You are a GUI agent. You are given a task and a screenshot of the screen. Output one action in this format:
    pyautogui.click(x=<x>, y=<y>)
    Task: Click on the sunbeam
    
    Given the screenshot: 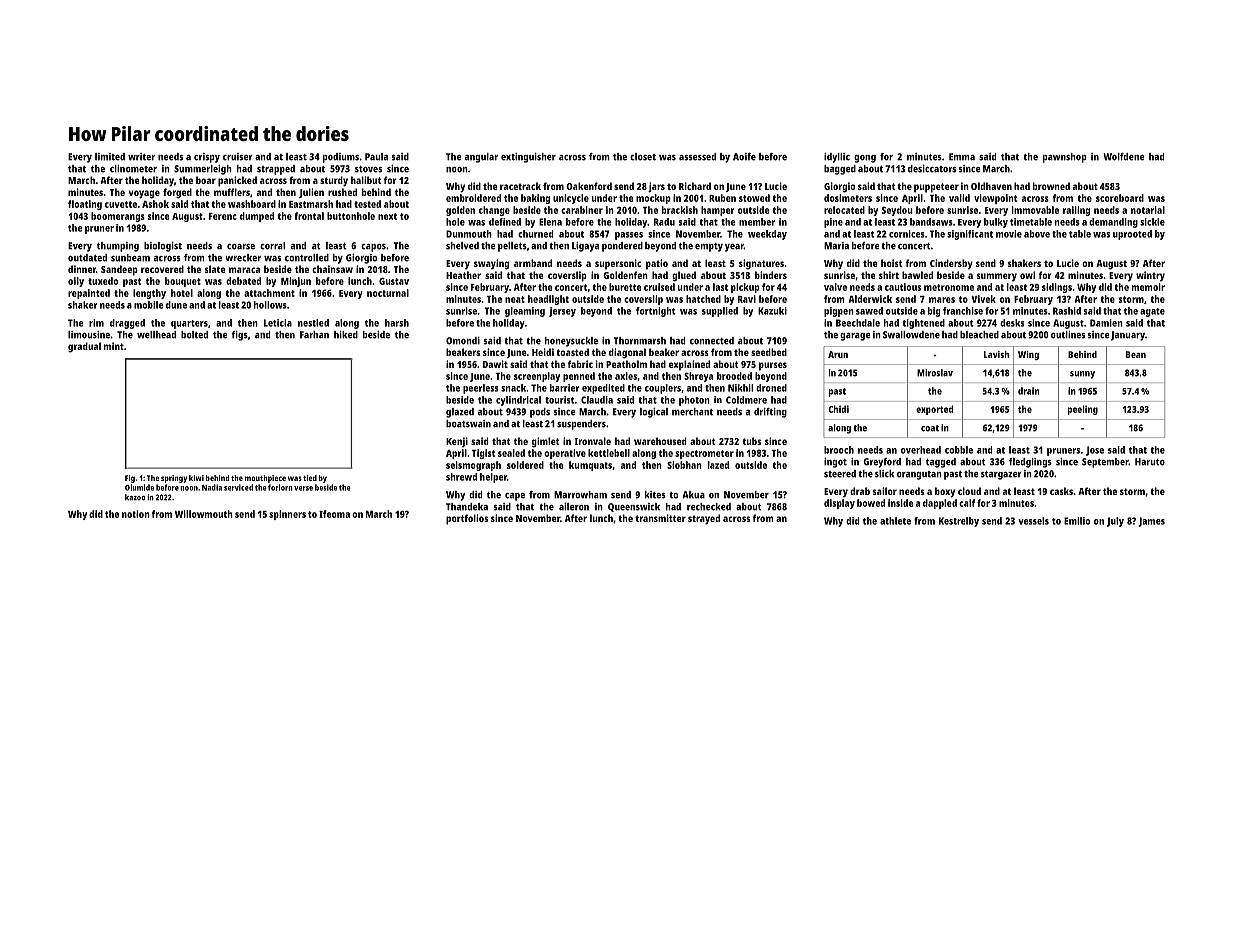 What is the action you would take?
    pyautogui.click(x=130, y=258)
